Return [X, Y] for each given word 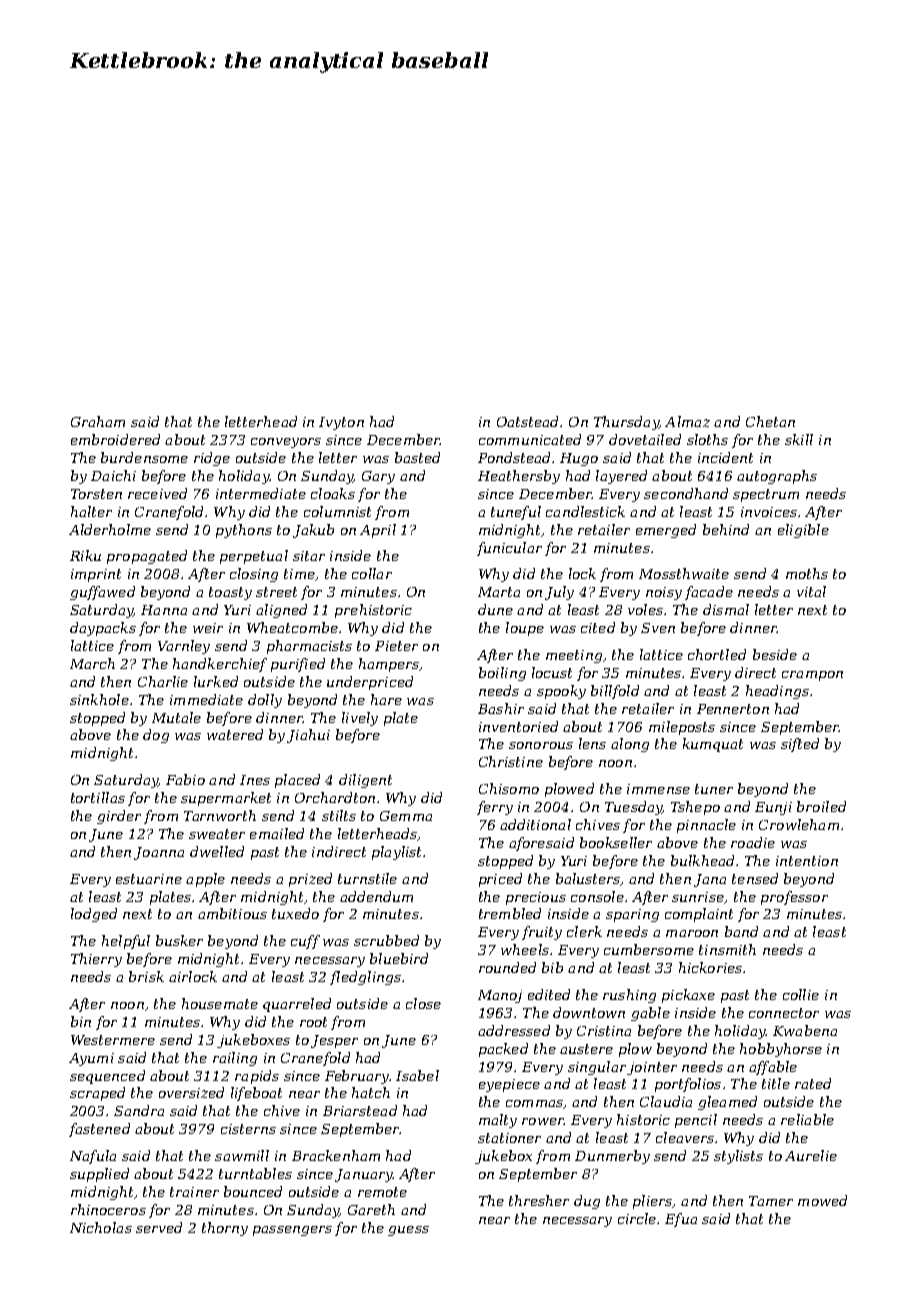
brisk [146, 976]
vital [811, 591]
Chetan [770, 421]
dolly [265, 701]
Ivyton [341, 423]
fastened [99, 1130]
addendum [376, 896]
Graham [98, 421]
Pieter [396, 646]
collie [801, 994]
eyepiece [509, 1085]
